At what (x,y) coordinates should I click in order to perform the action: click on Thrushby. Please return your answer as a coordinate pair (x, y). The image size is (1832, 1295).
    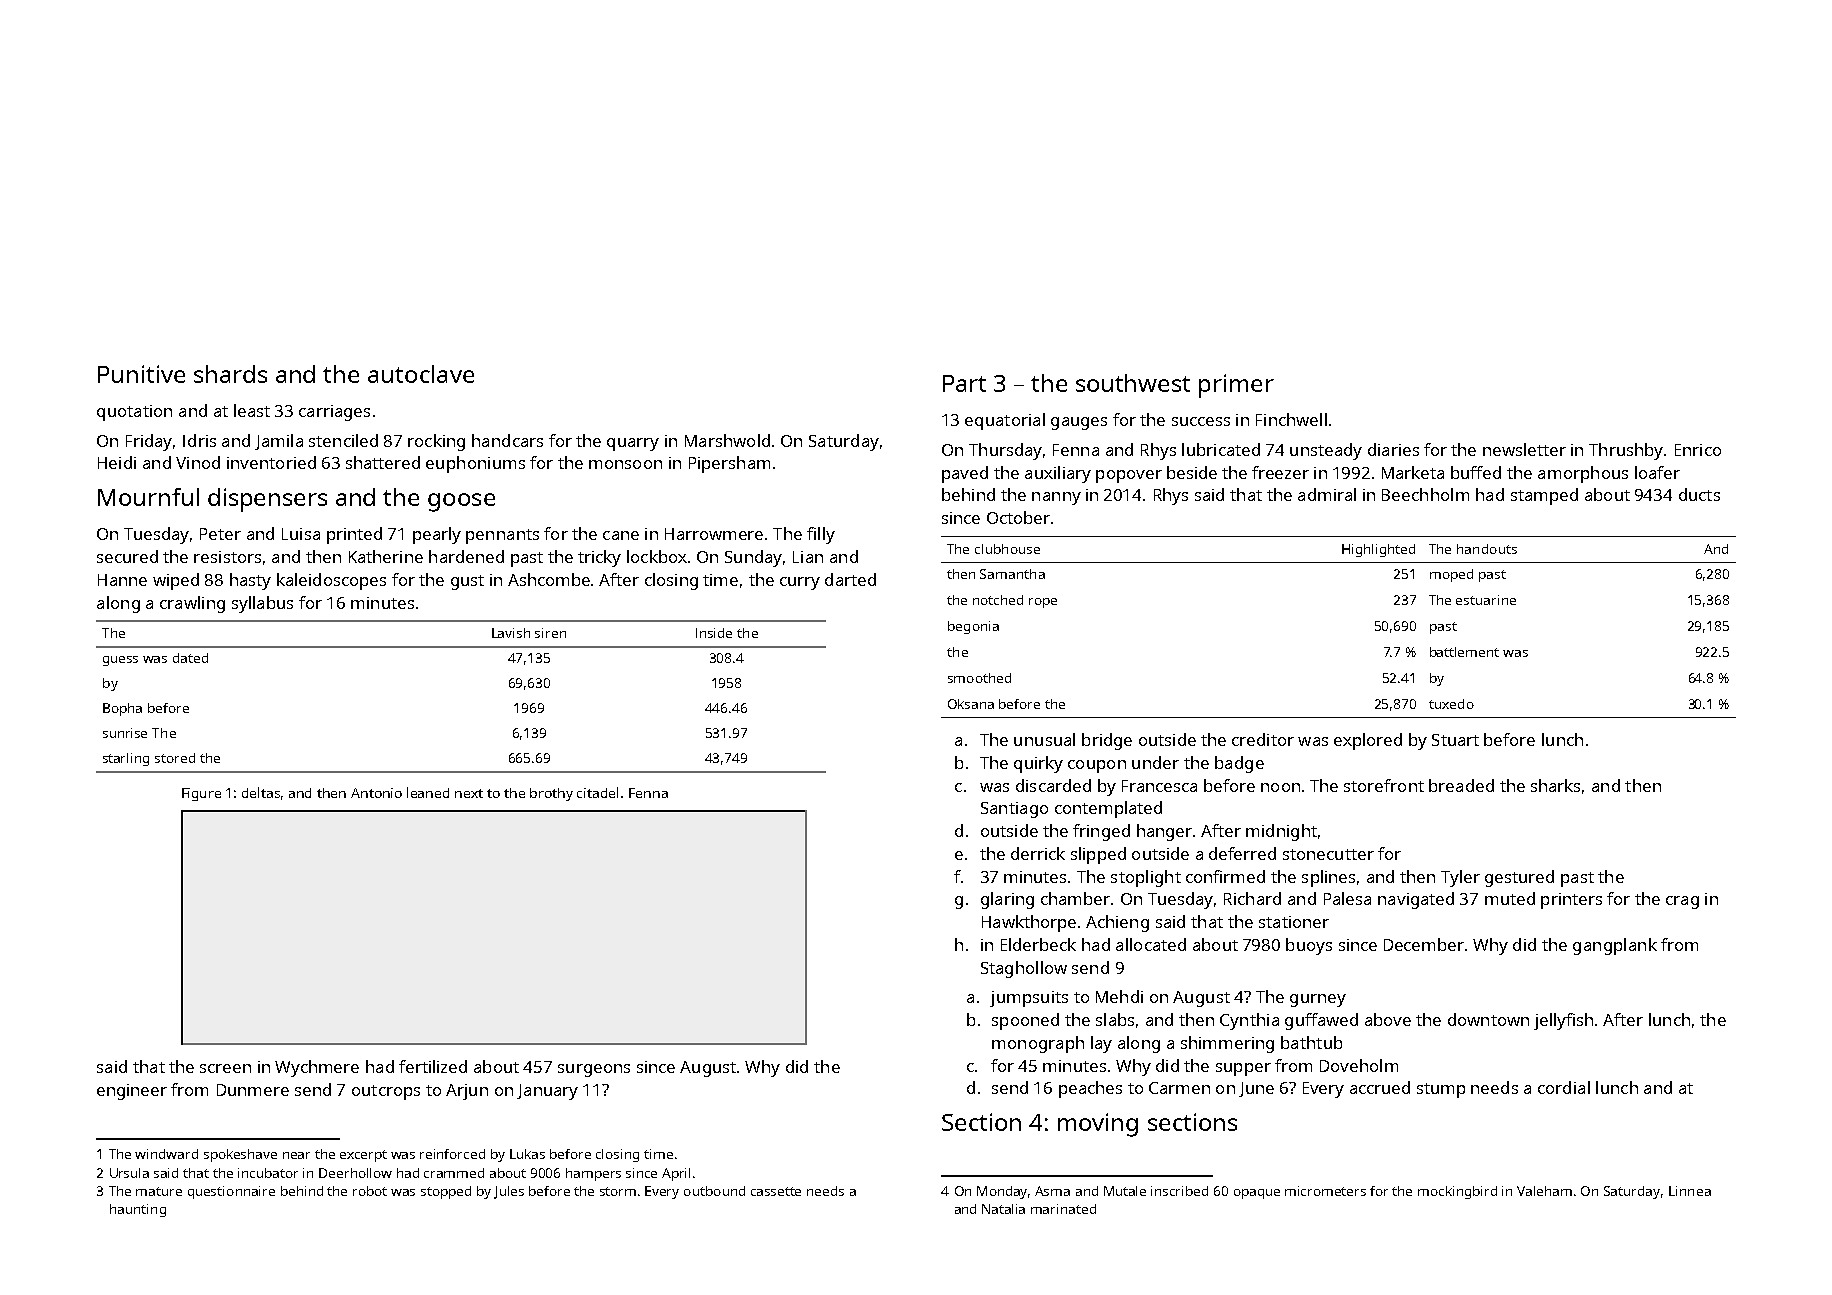
    Looking at the image, I should click on (1626, 451).
